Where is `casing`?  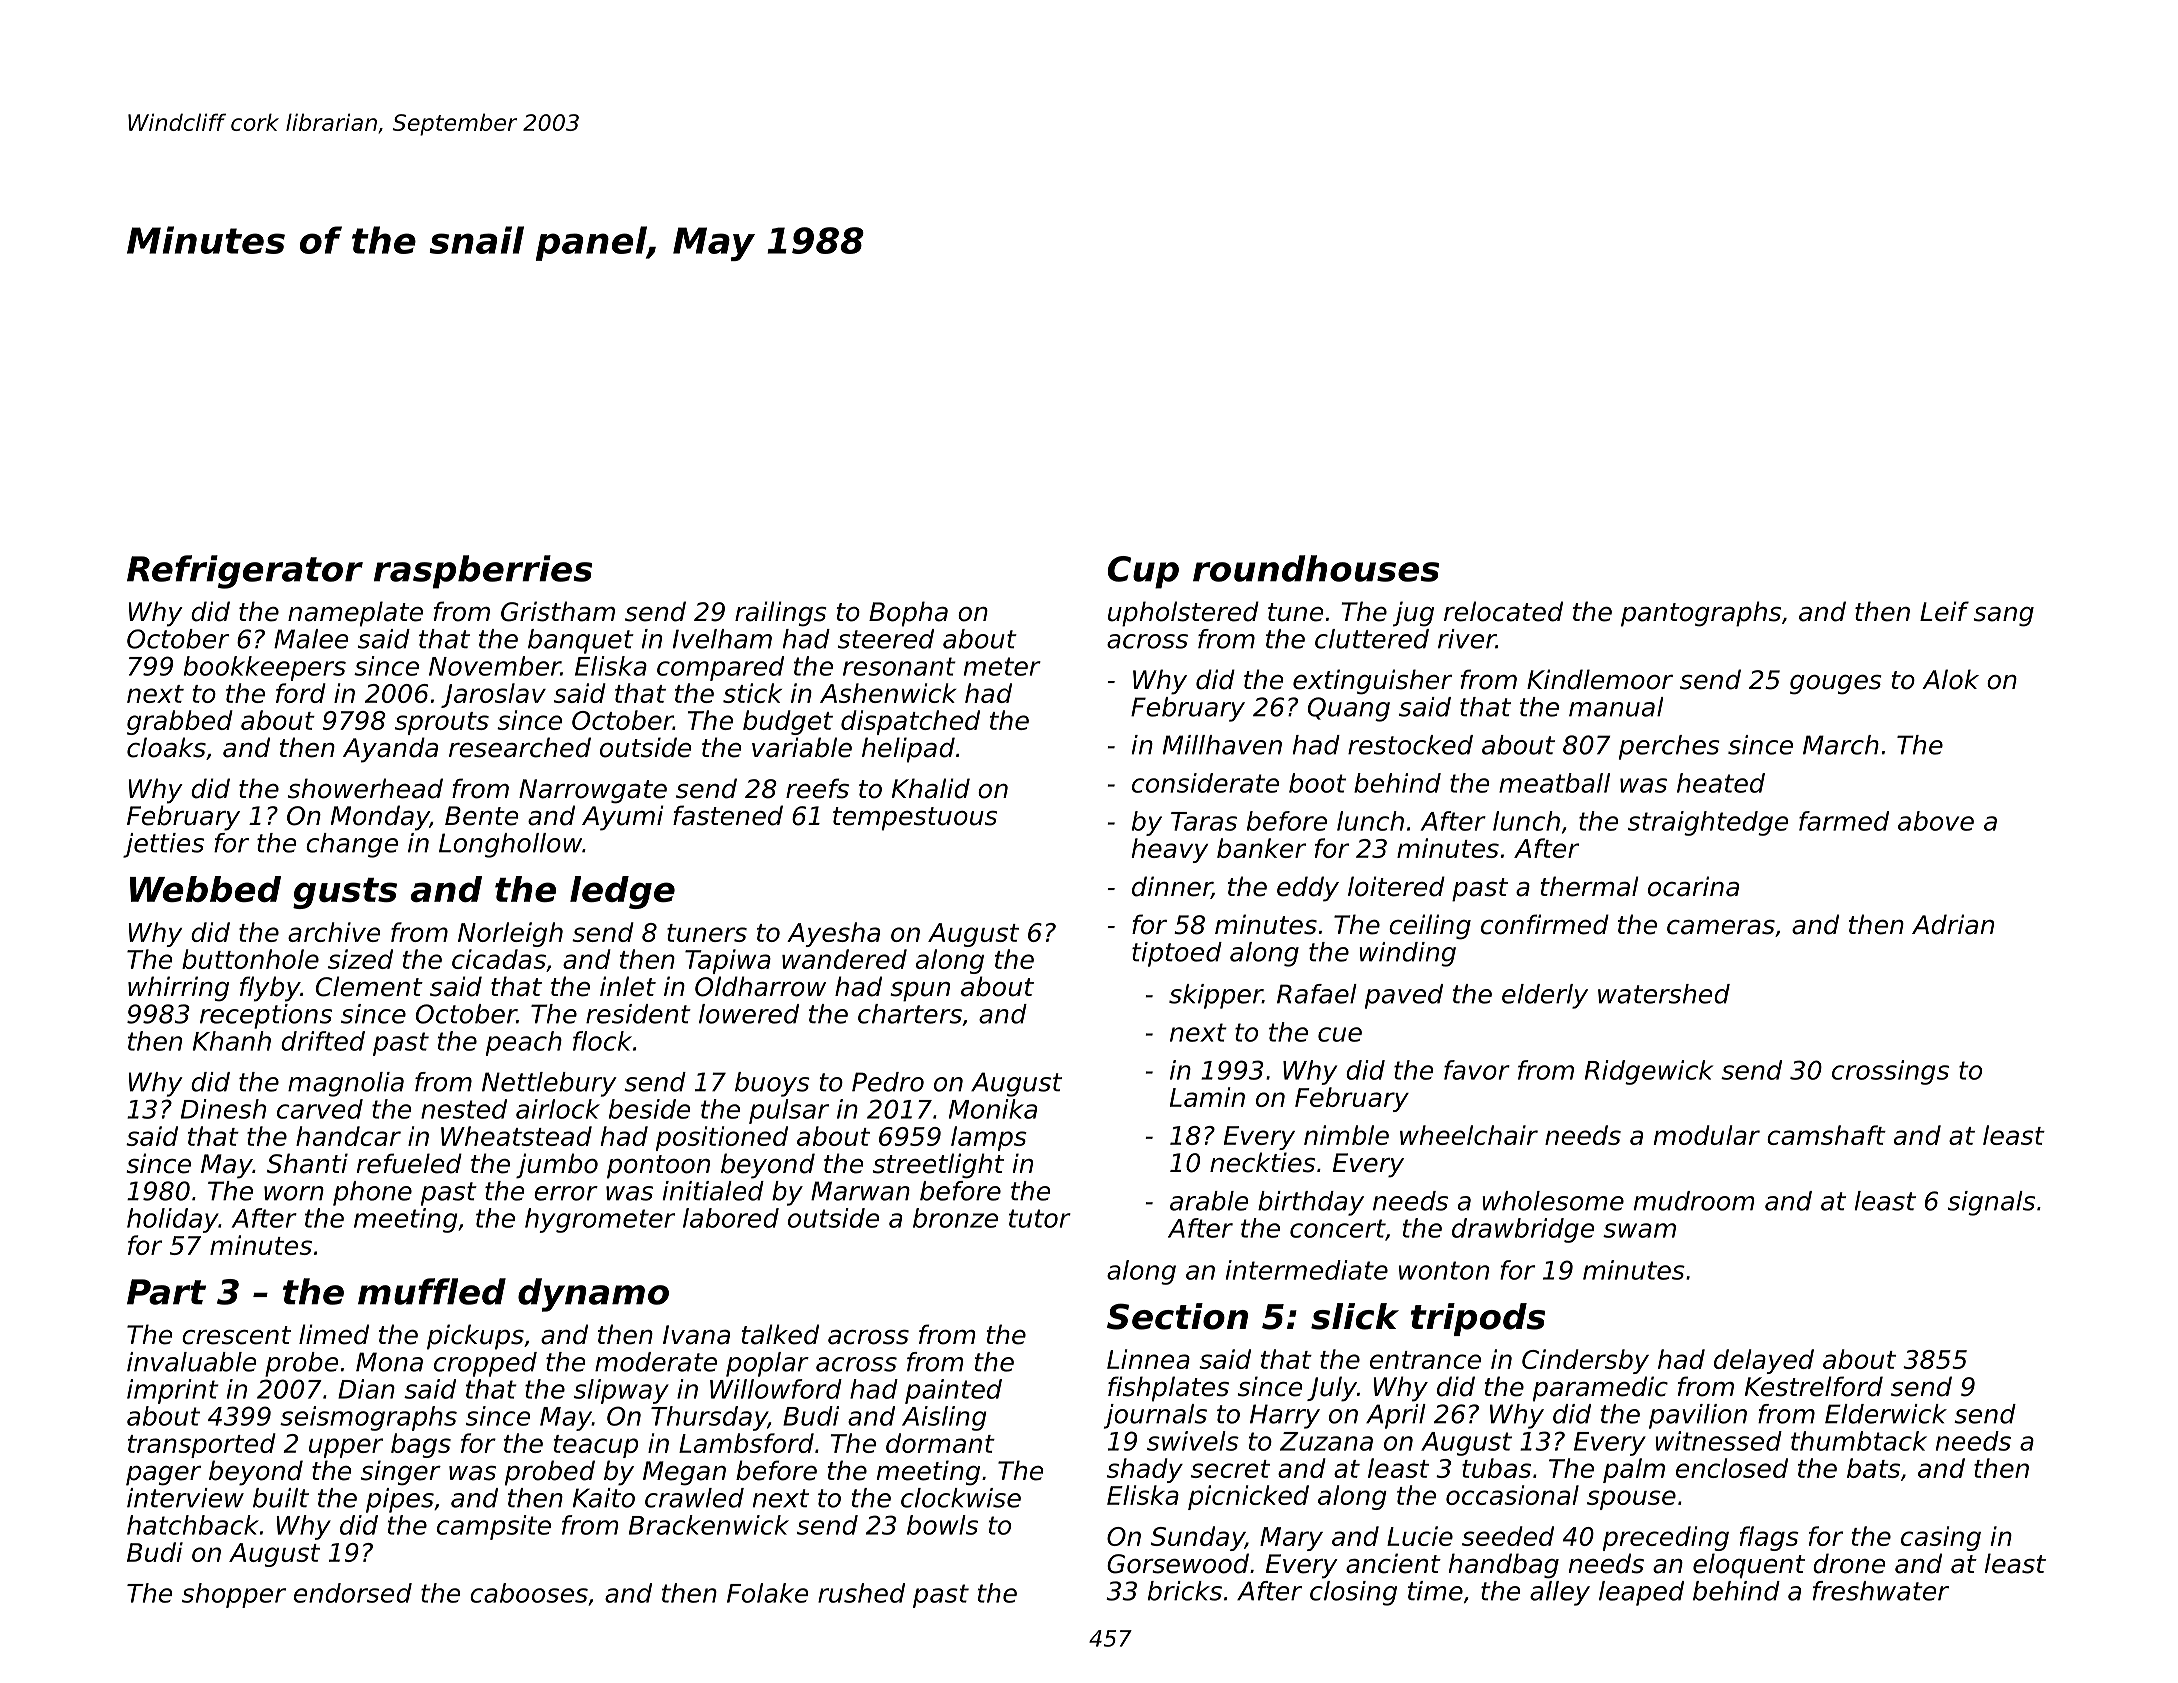
casing is located at coordinates (1941, 1538).
